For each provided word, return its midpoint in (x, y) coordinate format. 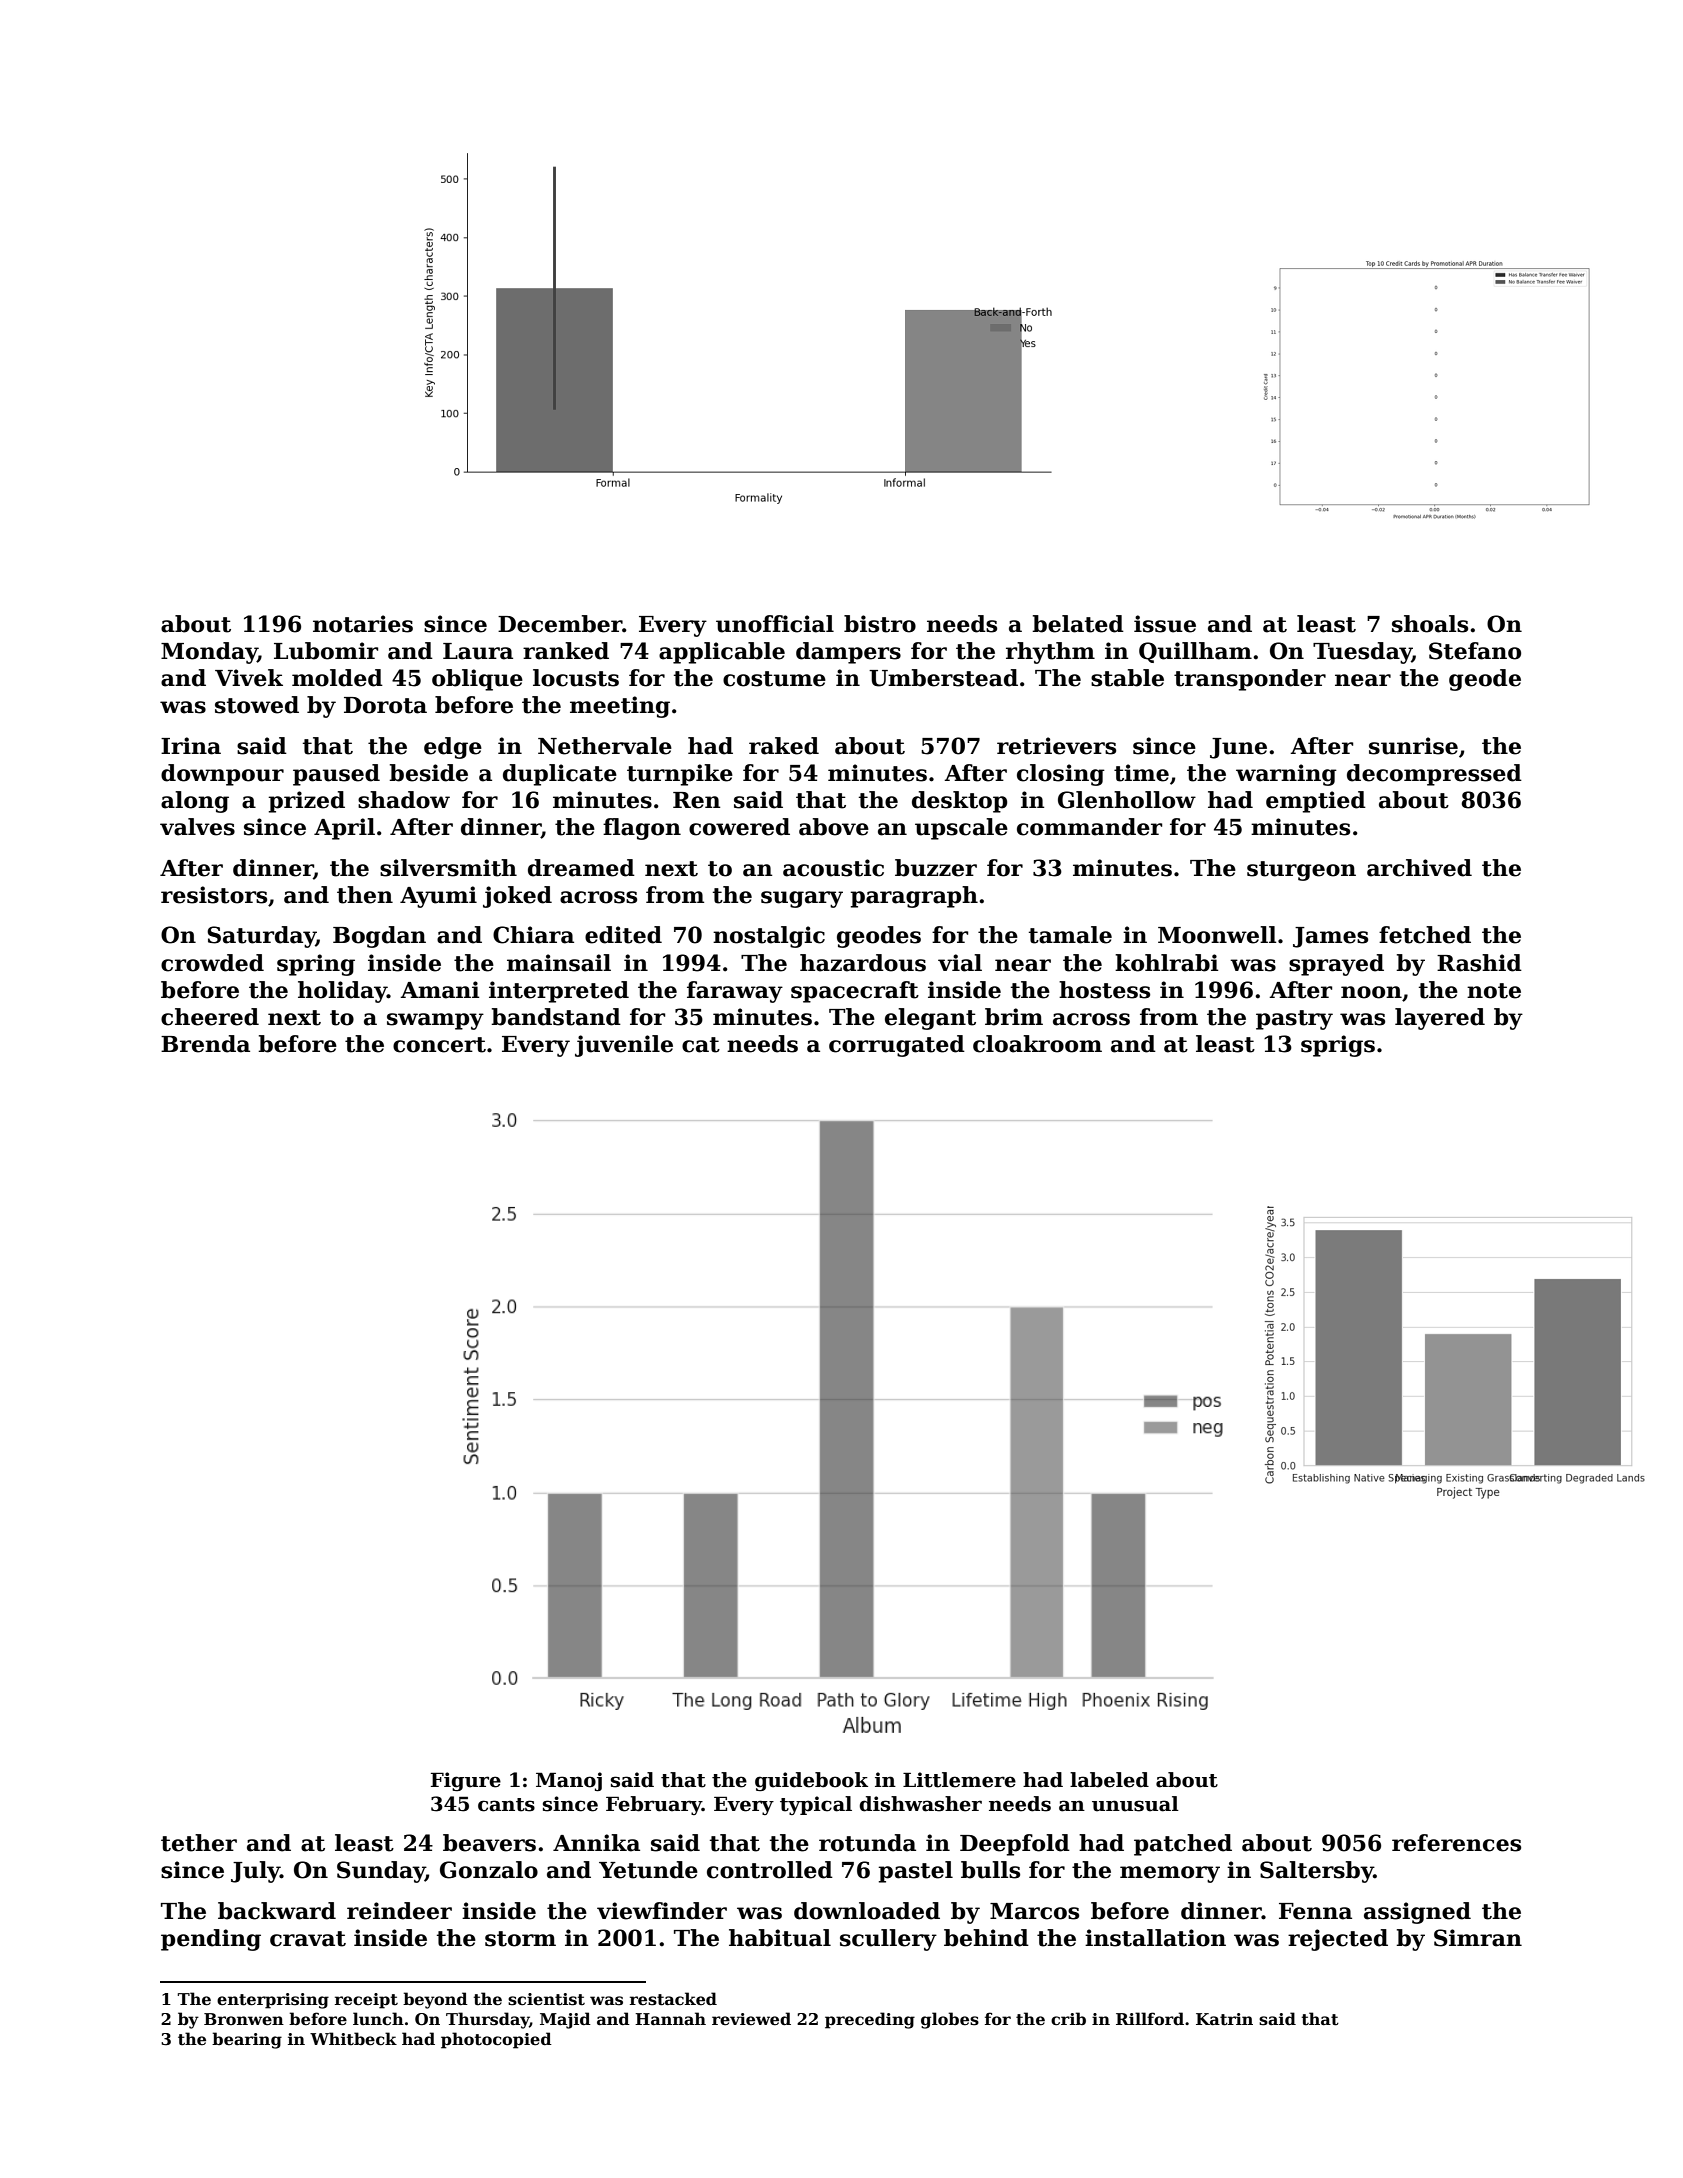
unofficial (775, 624)
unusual (1135, 1804)
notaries (363, 624)
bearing (247, 2040)
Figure (466, 1781)
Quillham (1195, 652)
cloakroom (1037, 1044)
